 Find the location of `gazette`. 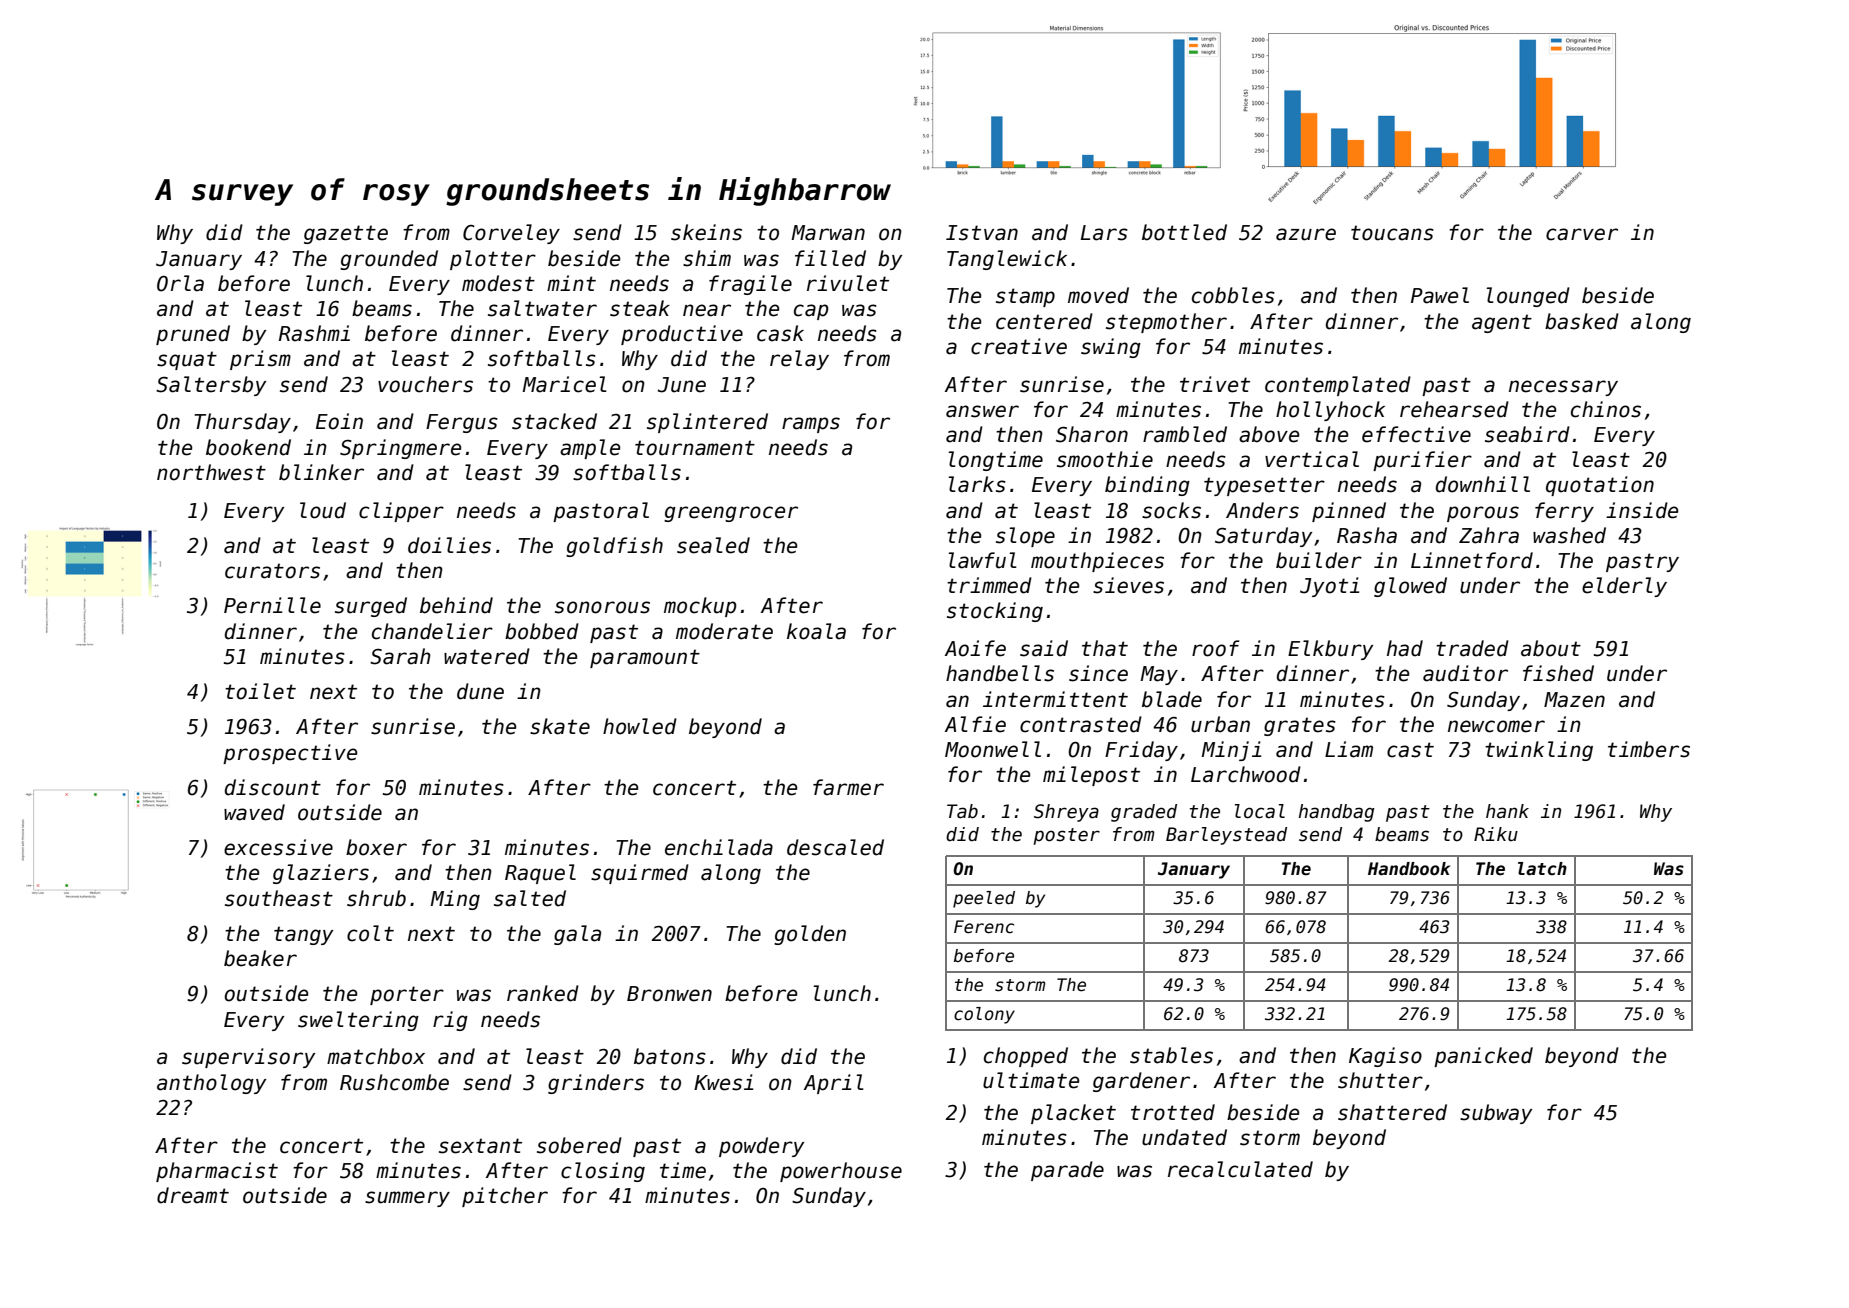

gazette is located at coordinates (346, 234).
